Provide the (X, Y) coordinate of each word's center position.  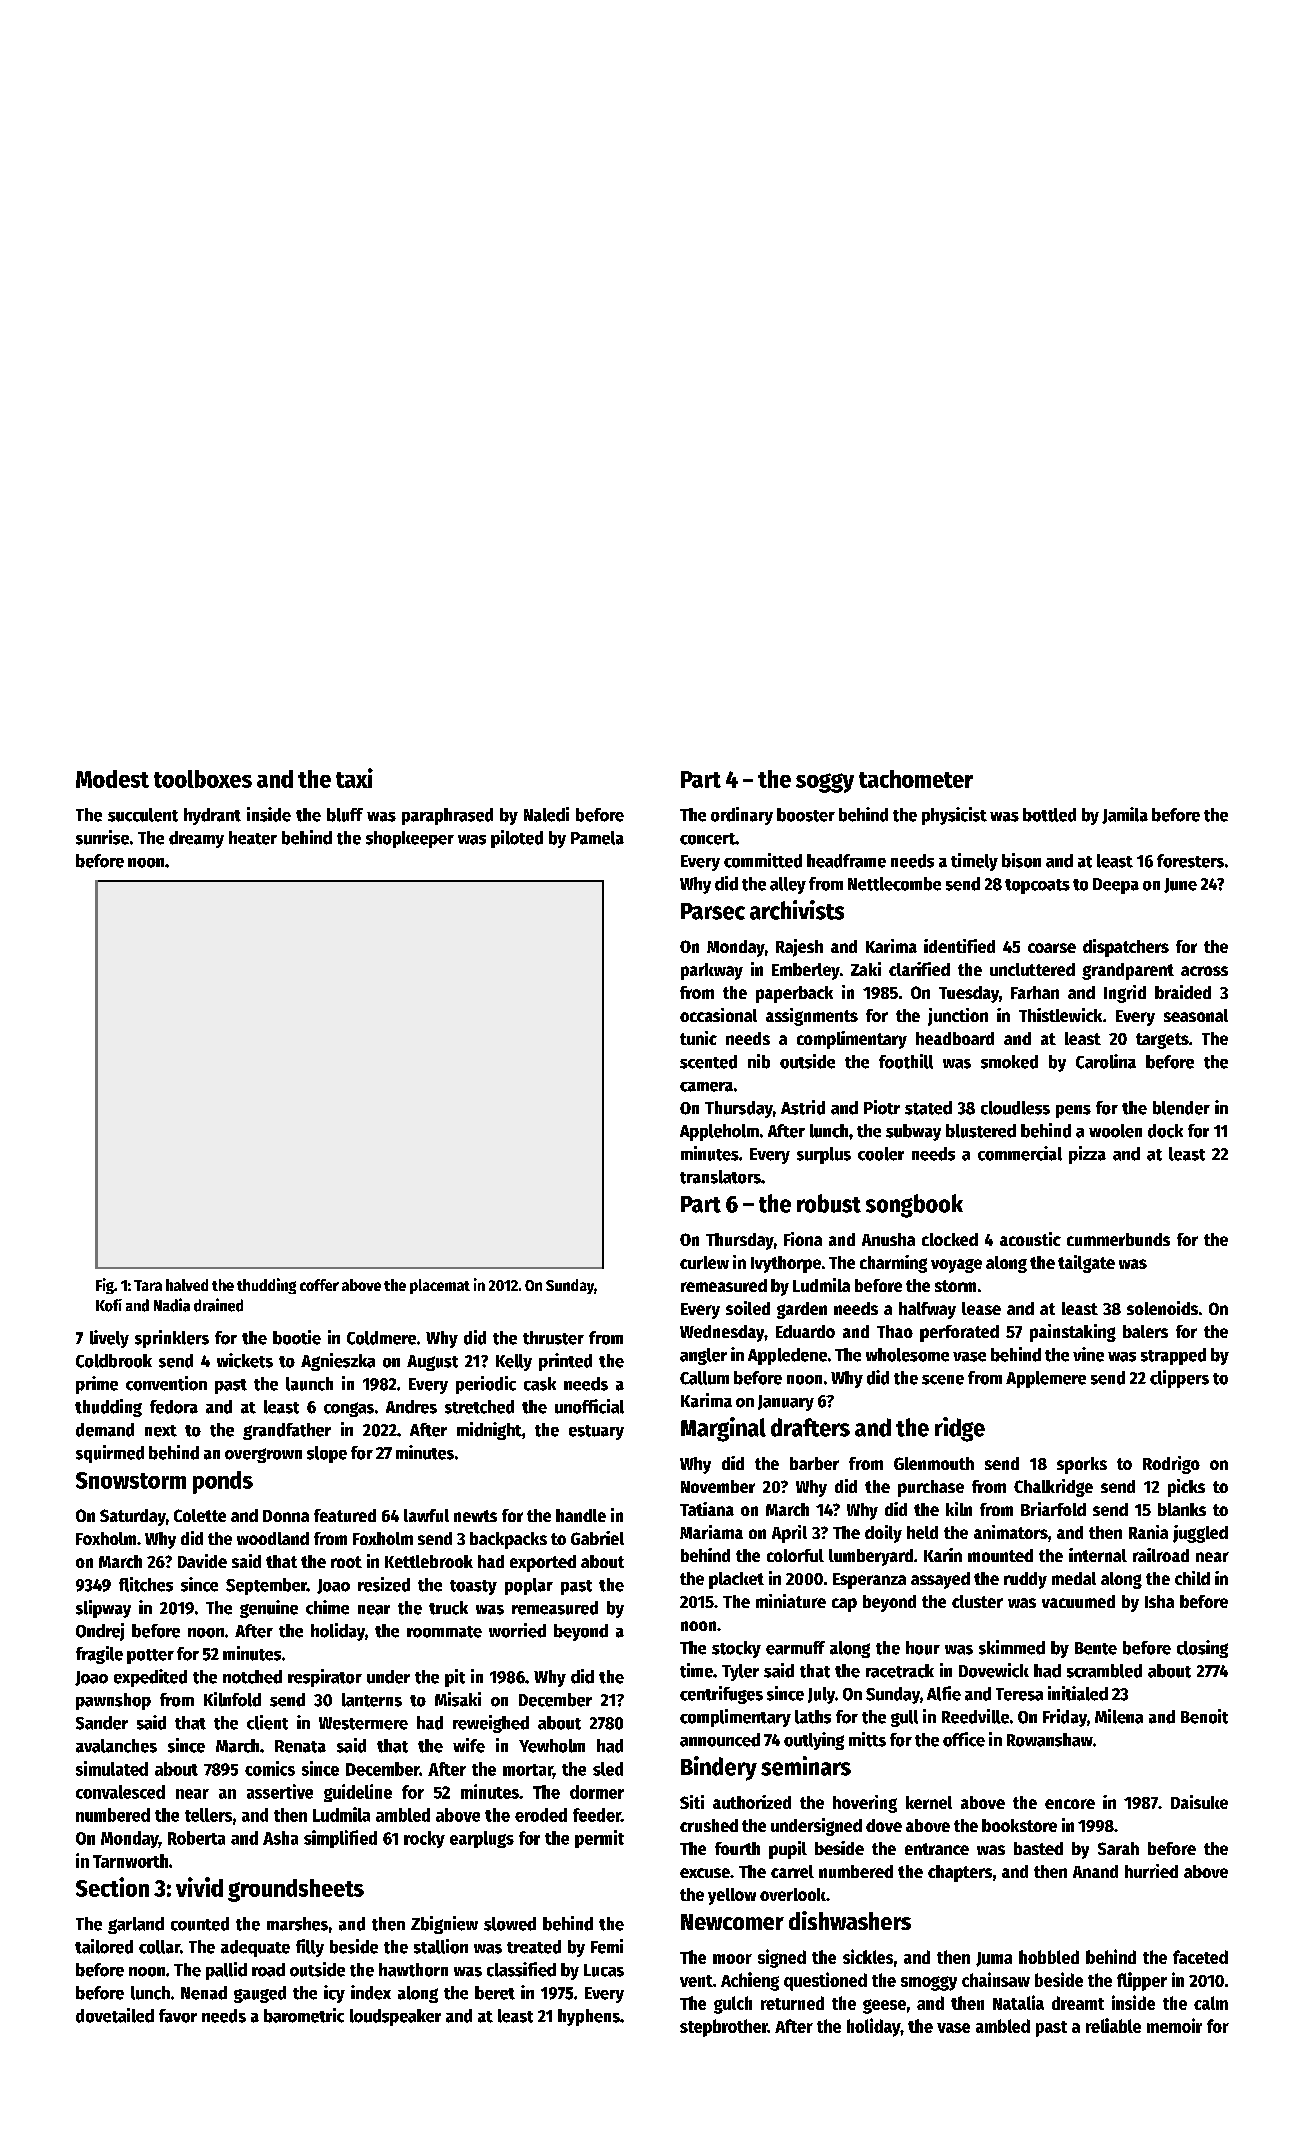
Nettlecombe (894, 884)
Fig (105, 1286)
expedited (150, 1678)
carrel (792, 1871)
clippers (1179, 1379)
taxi (354, 778)
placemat (440, 1286)
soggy (825, 783)
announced (720, 1740)
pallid (226, 1971)
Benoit (1204, 1716)
